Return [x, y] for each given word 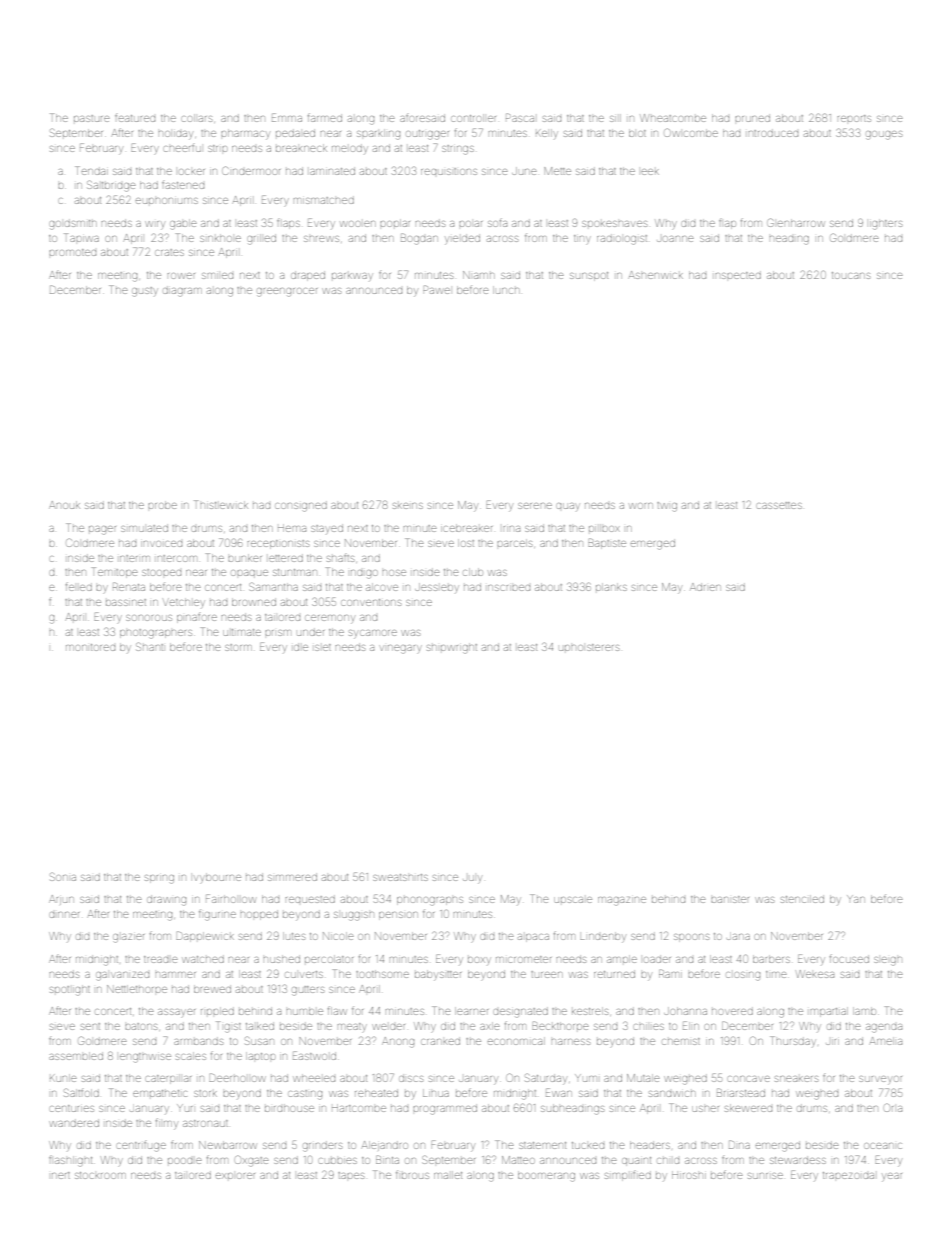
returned [614, 974]
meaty [352, 1026]
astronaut [205, 1123]
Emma [287, 117]
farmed [325, 117]
